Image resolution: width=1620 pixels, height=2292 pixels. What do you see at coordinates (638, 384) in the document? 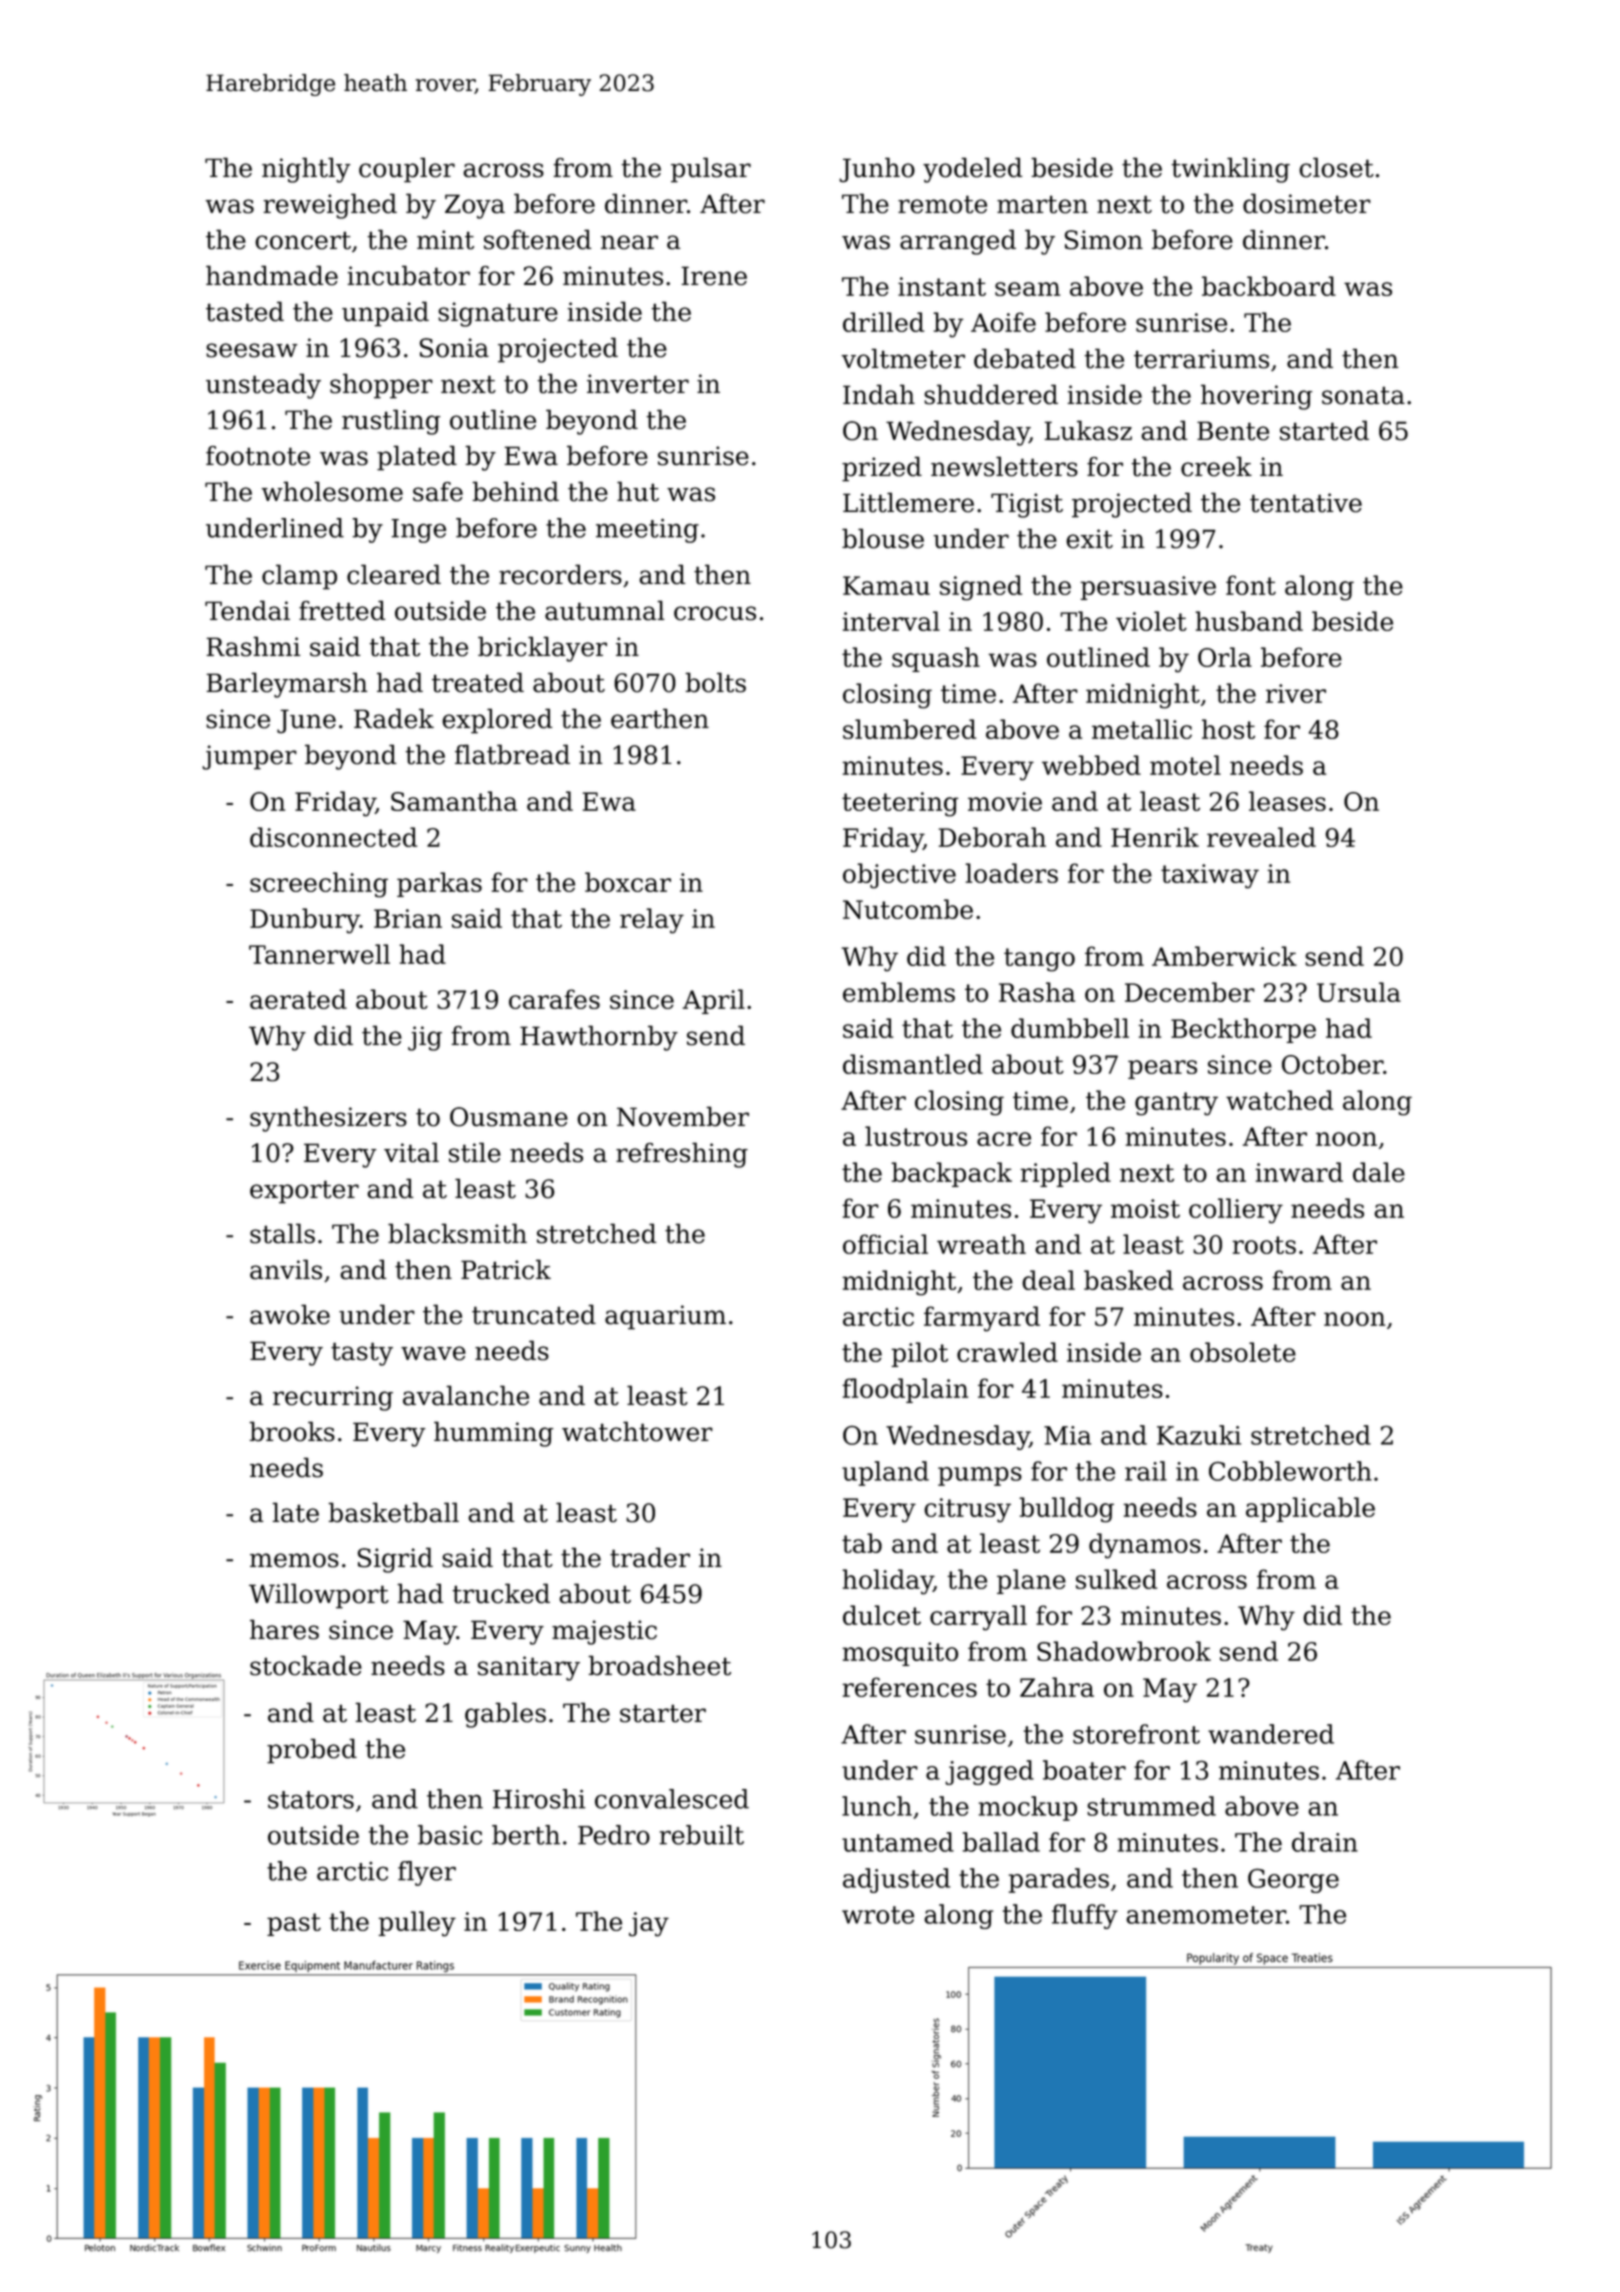
I see `inverter` at bounding box center [638, 384].
